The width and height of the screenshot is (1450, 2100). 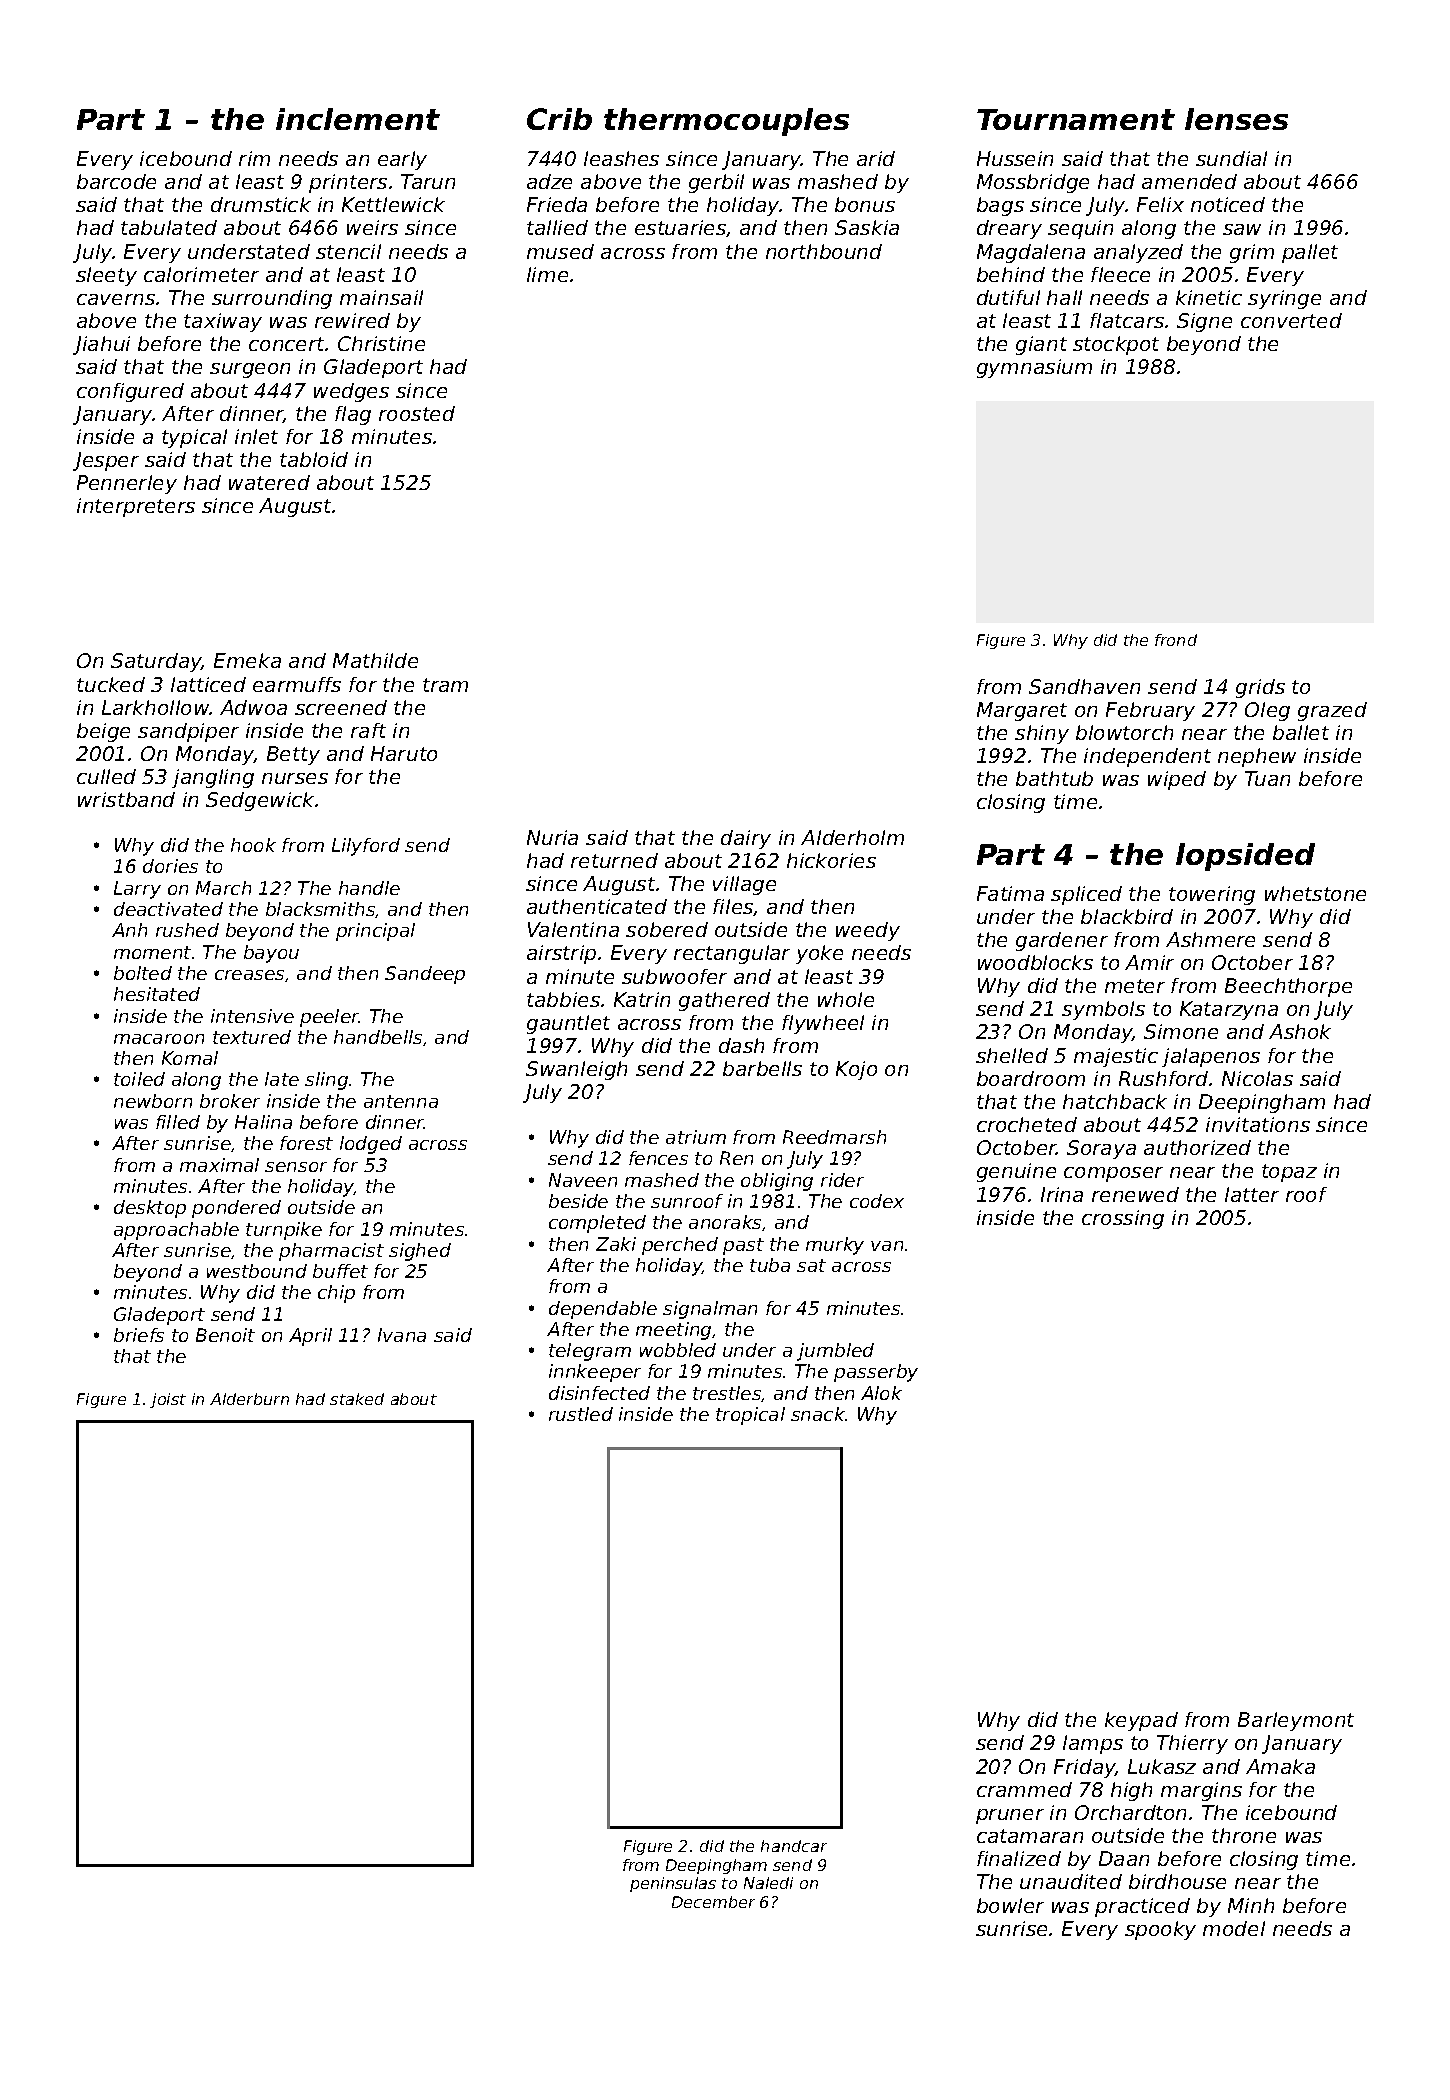 What do you see at coordinates (673, 1884) in the screenshot?
I see `peninsulas` at bounding box center [673, 1884].
